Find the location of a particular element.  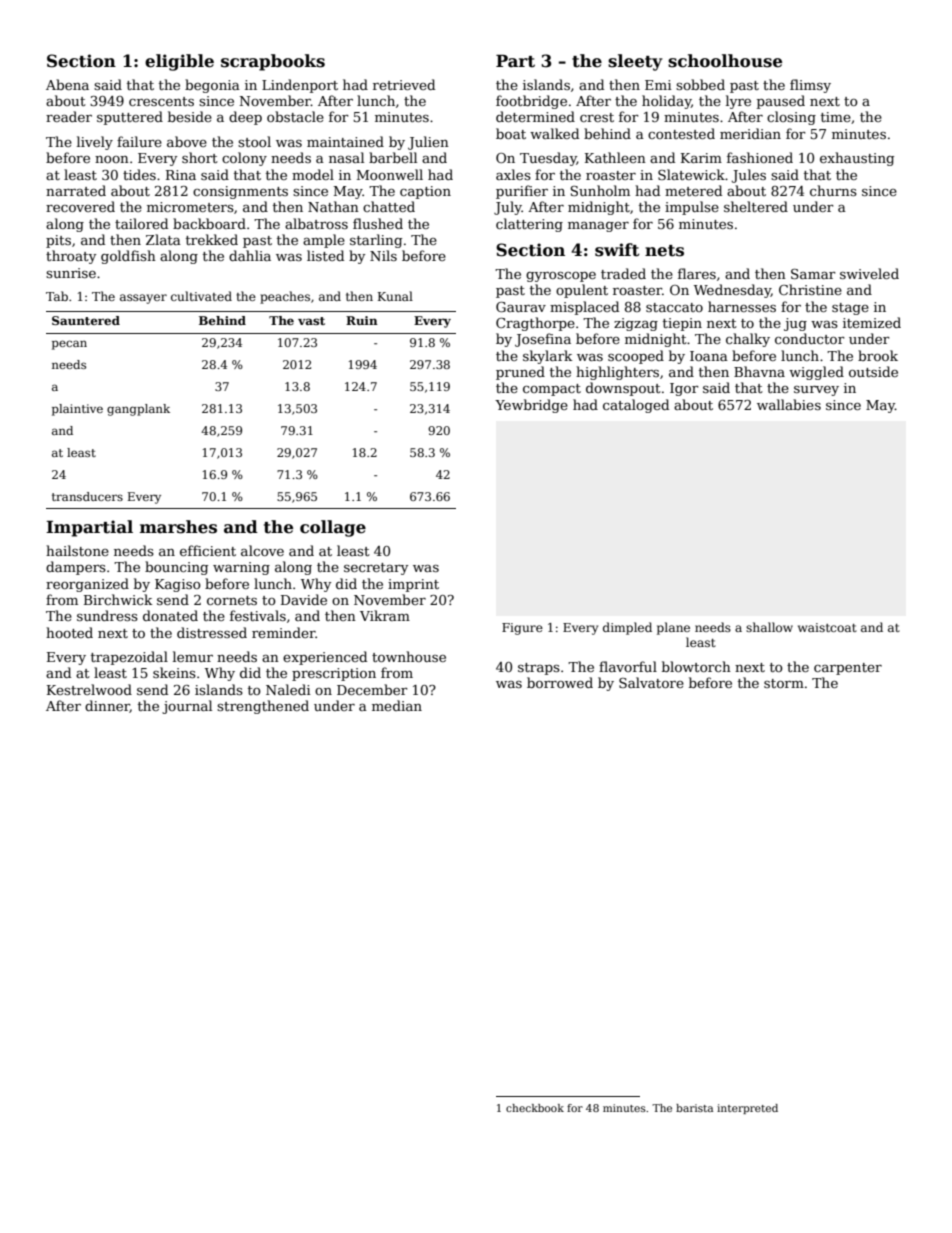

barista is located at coordinates (694, 1108).
